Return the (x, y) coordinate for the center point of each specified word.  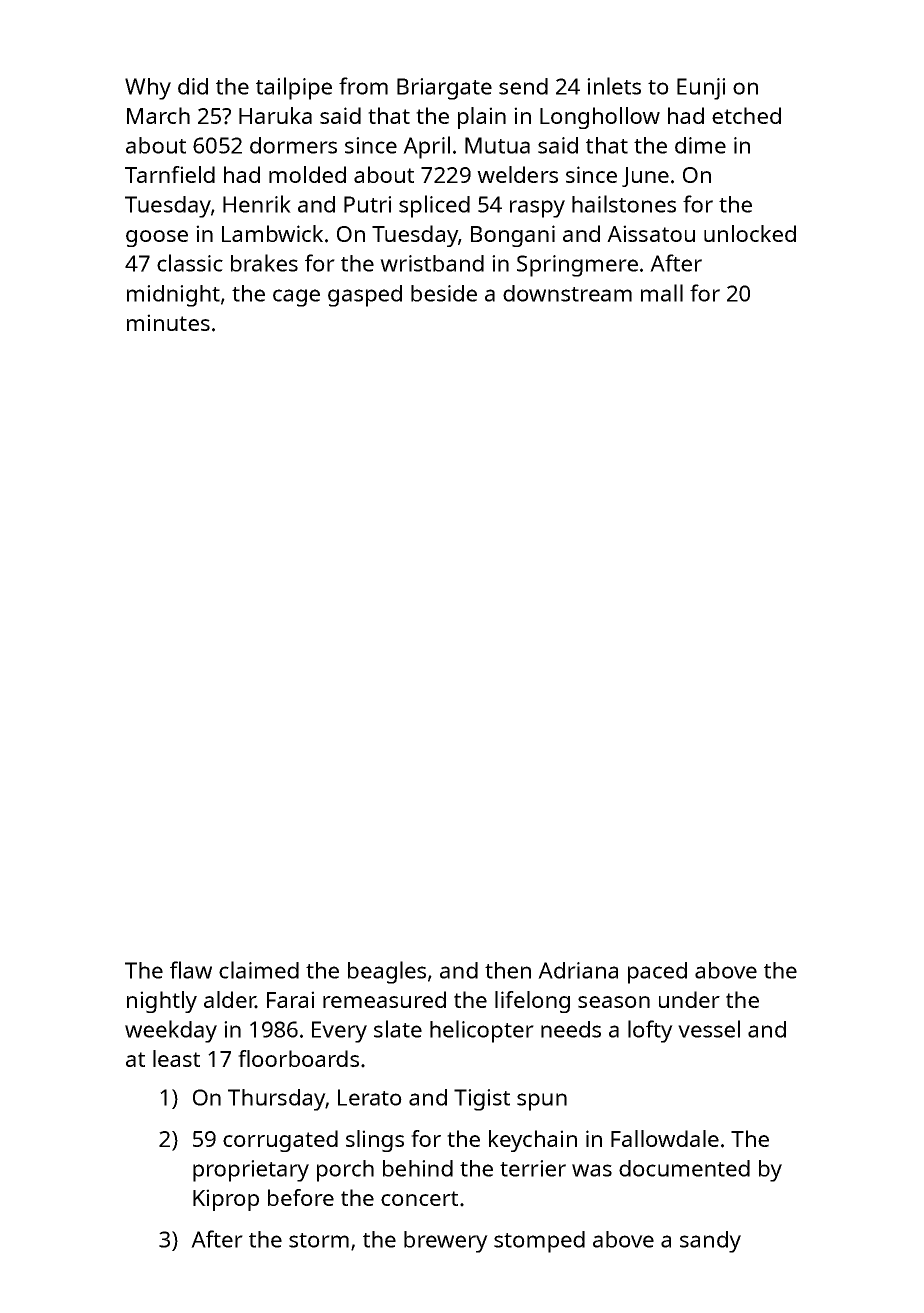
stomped (539, 1242)
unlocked (750, 233)
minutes (168, 322)
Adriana (578, 970)
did (193, 86)
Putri (367, 204)
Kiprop (226, 1200)
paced (657, 973)
